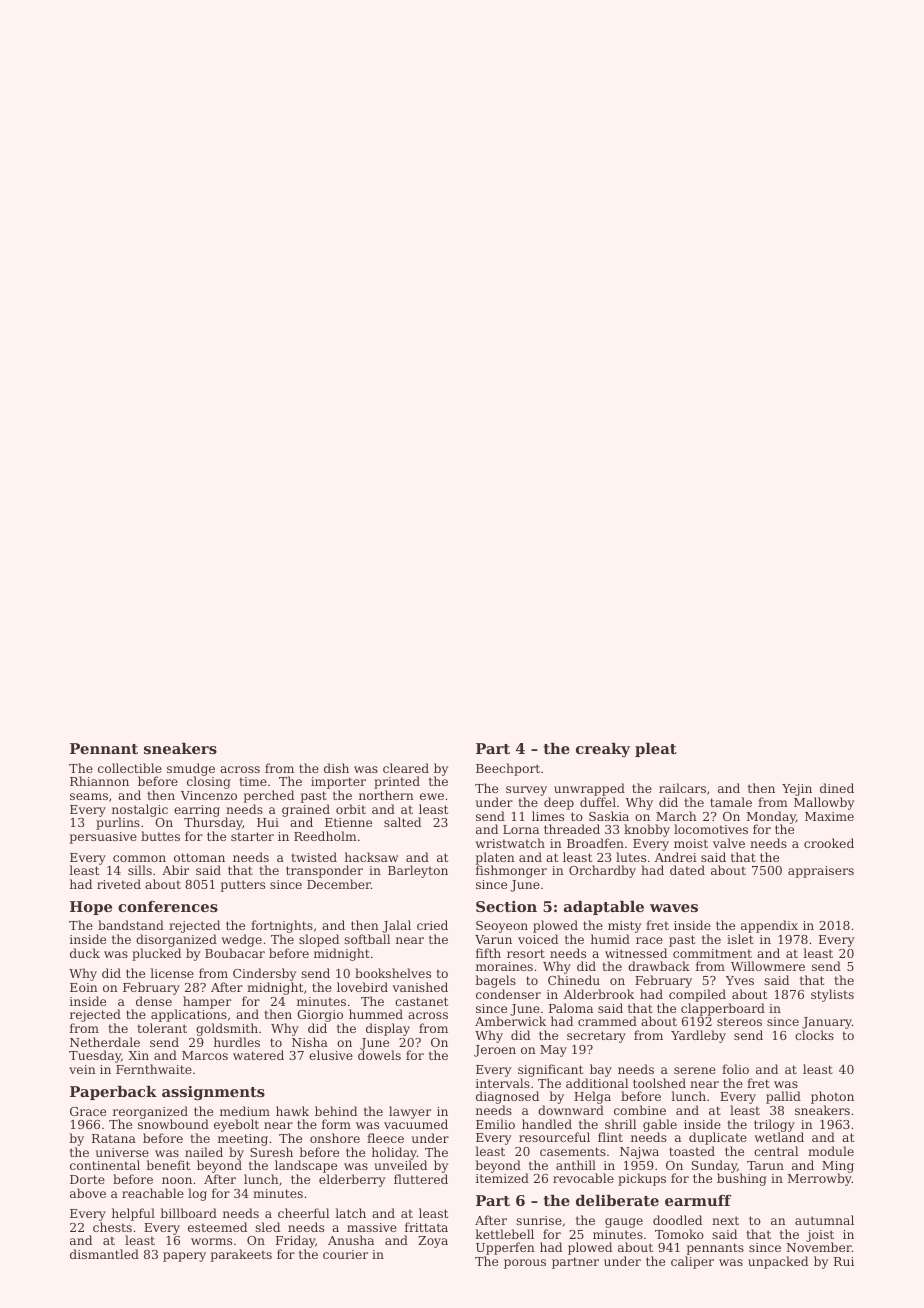 The width and height of the document is (924, 1308). What do you see at coordinates (84, 987) in the document?
I see `Eoin` at bounding box center [84, 987].
